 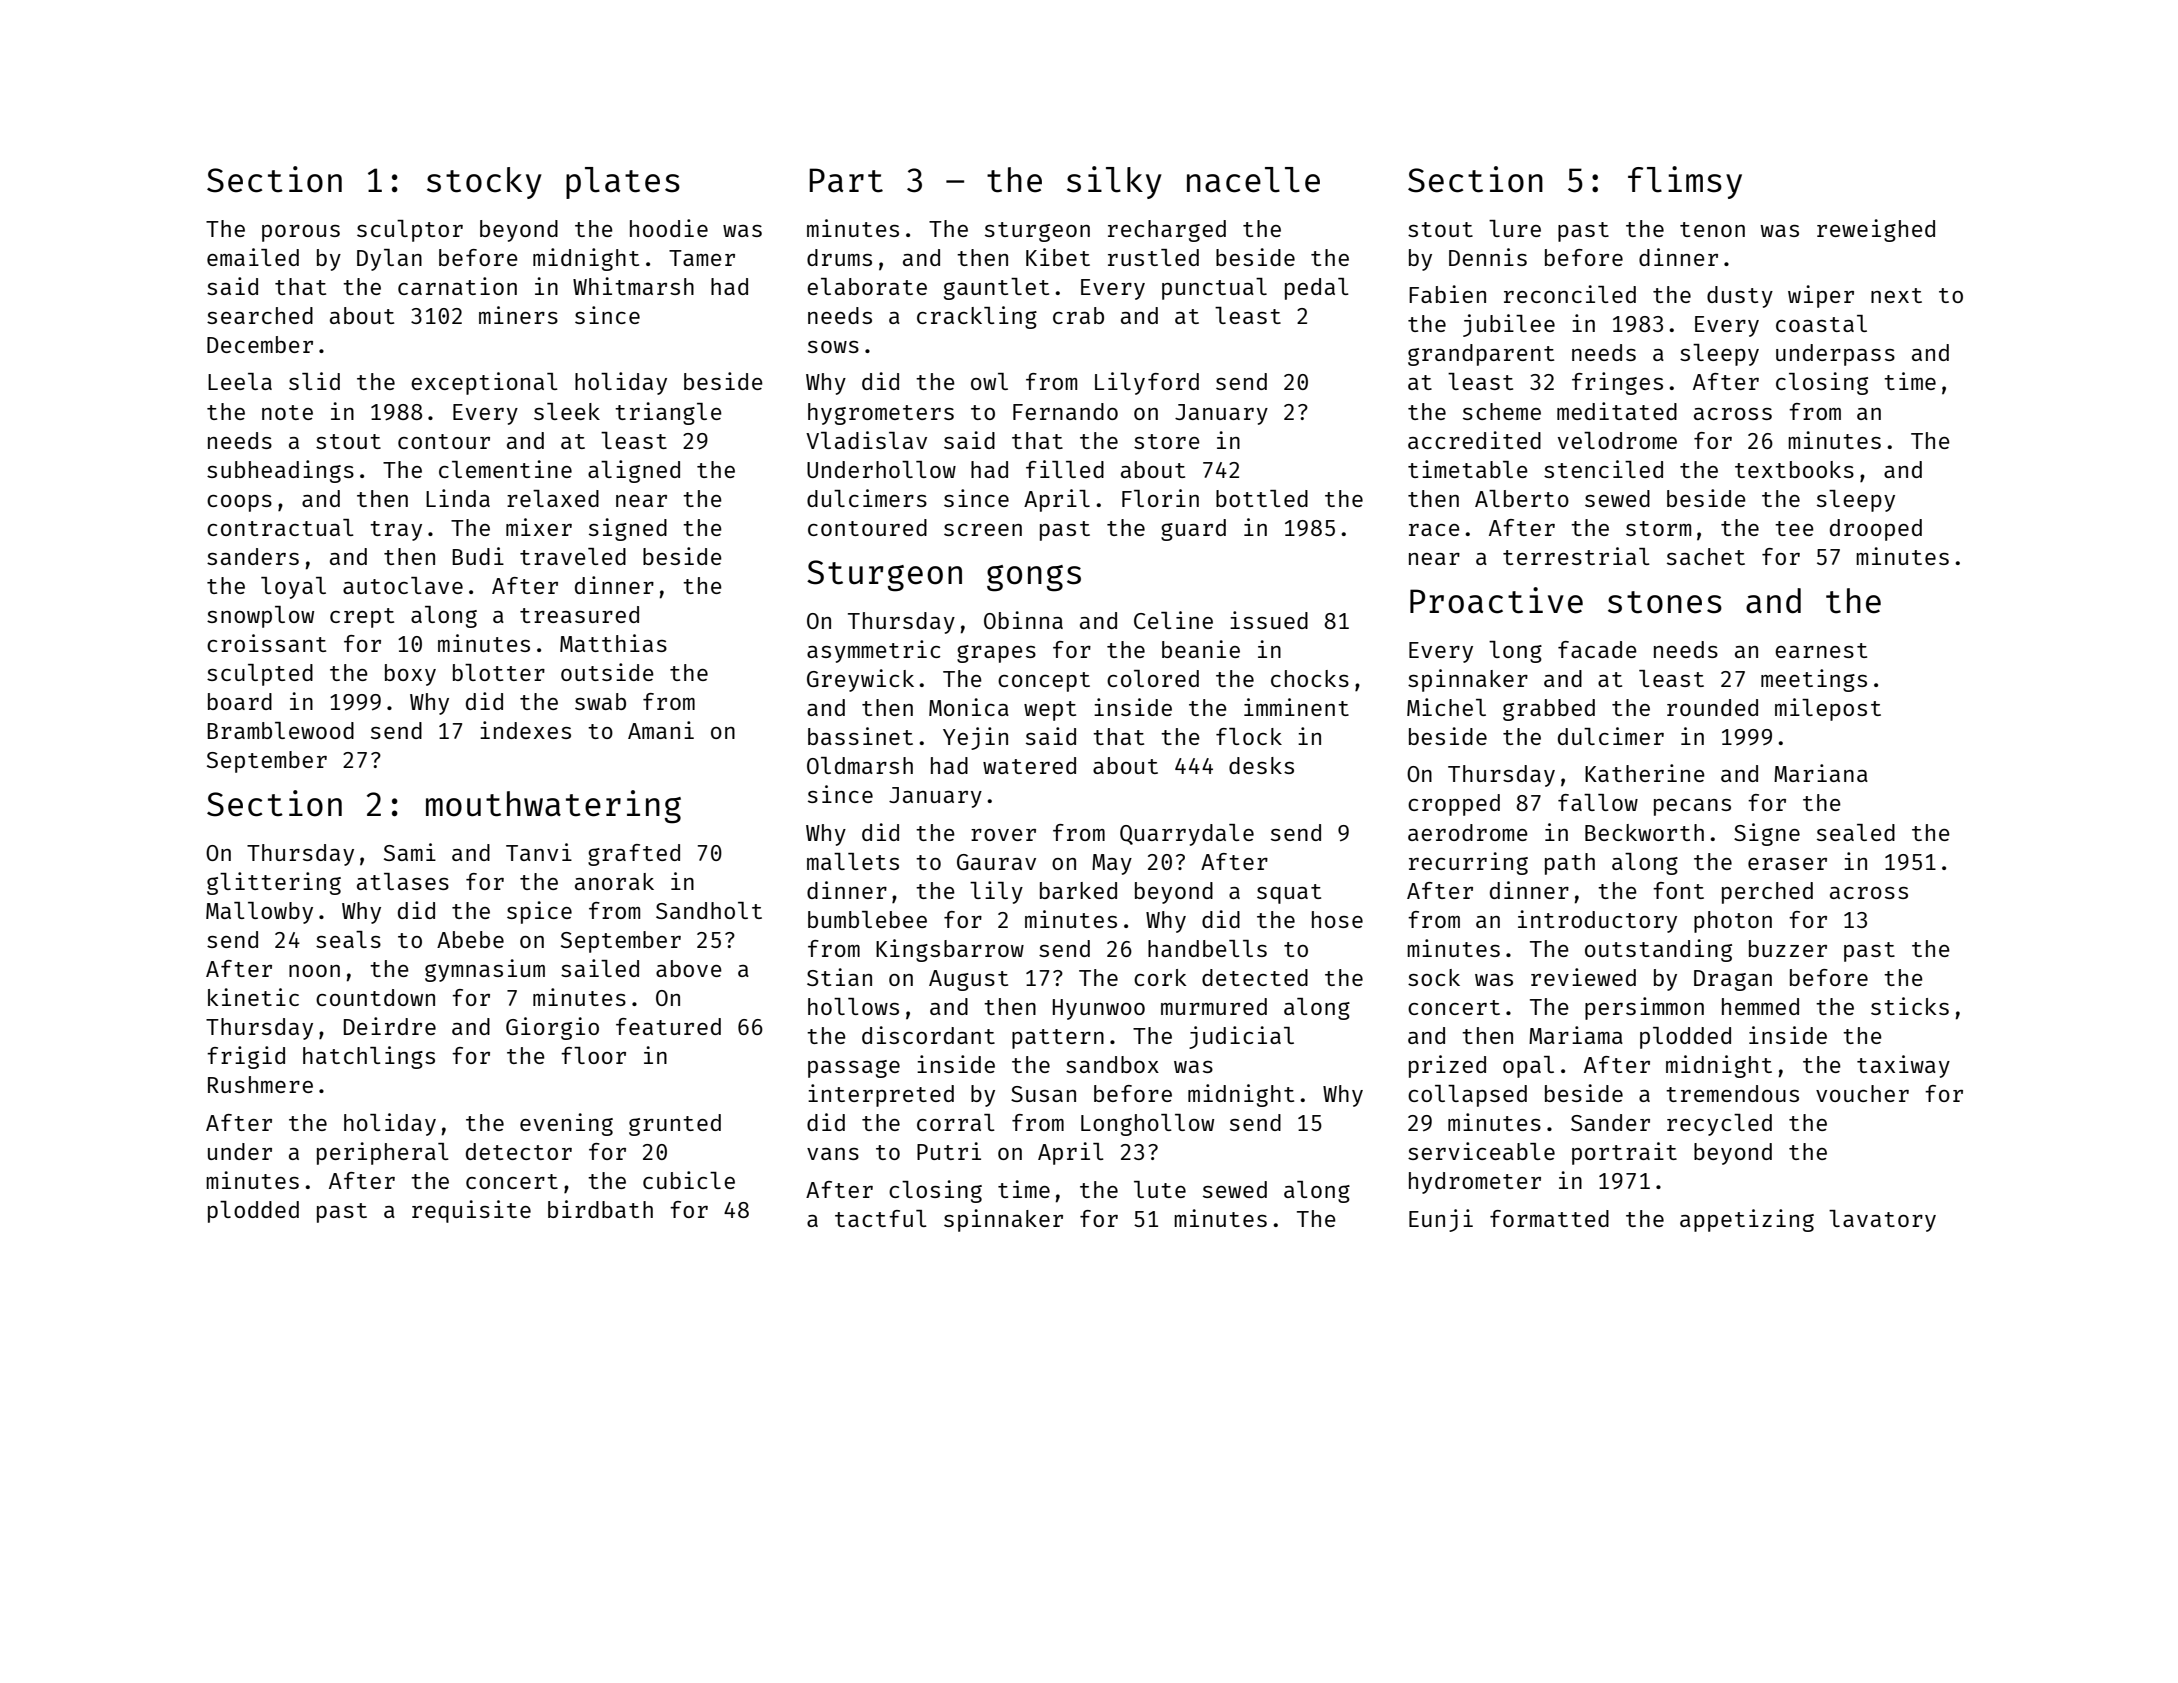 What do you see at coordinates (689, 1180) in the document?
I see `cubicle` at bounding box center [689, 1180].
